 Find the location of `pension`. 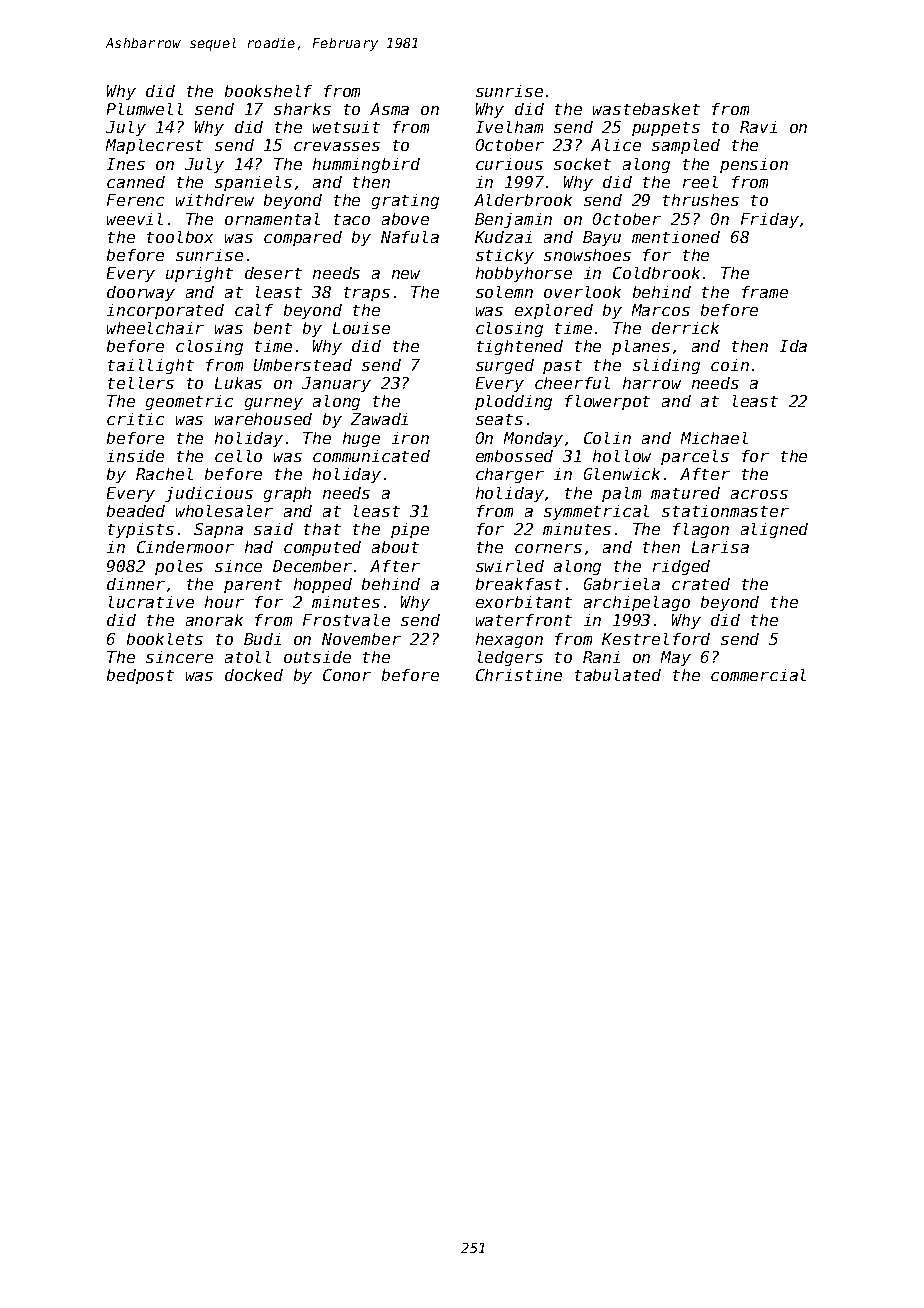

pension is located at coordinates (754, 165).
